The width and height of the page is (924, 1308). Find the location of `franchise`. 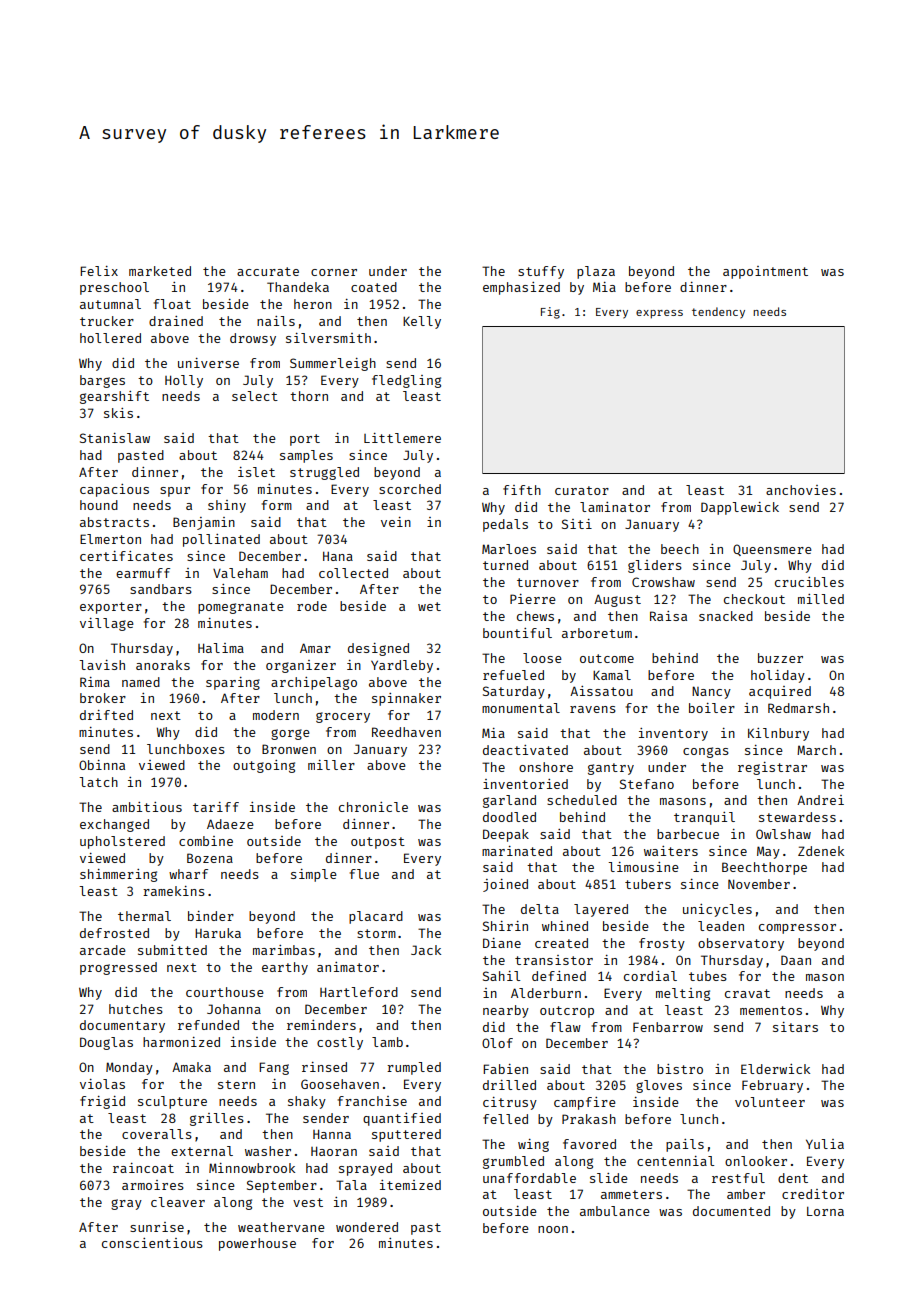

franchise is located at coordinates (372, 1101).
